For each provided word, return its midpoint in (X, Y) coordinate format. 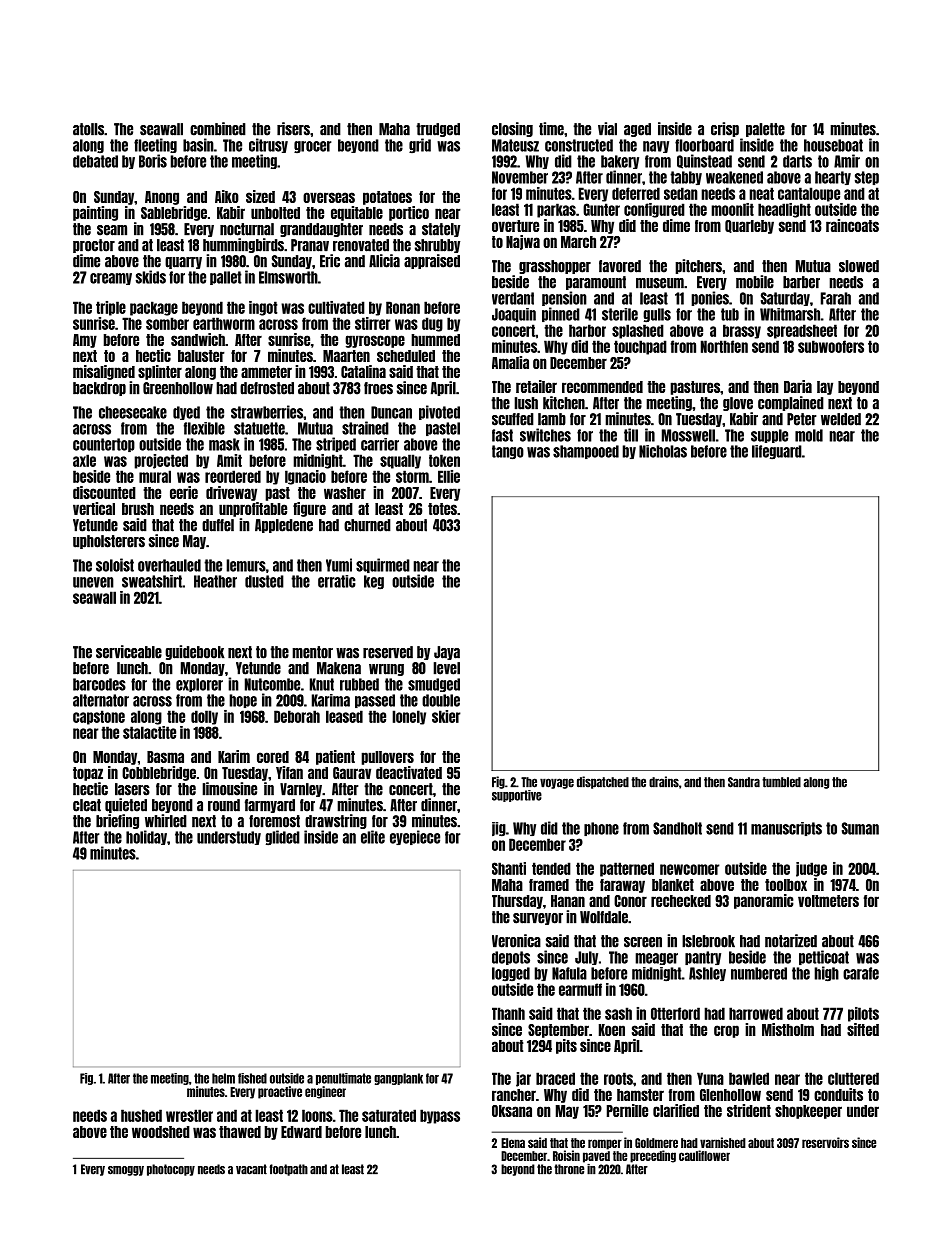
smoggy (126, 1171)
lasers (132, 789)
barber (801, 282)
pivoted (439, 412)
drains (664, 782)
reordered (233, 476)
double (441, 700)
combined (218, 129)
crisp (725, 129)
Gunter (601, 209)
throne (569, 1169)
